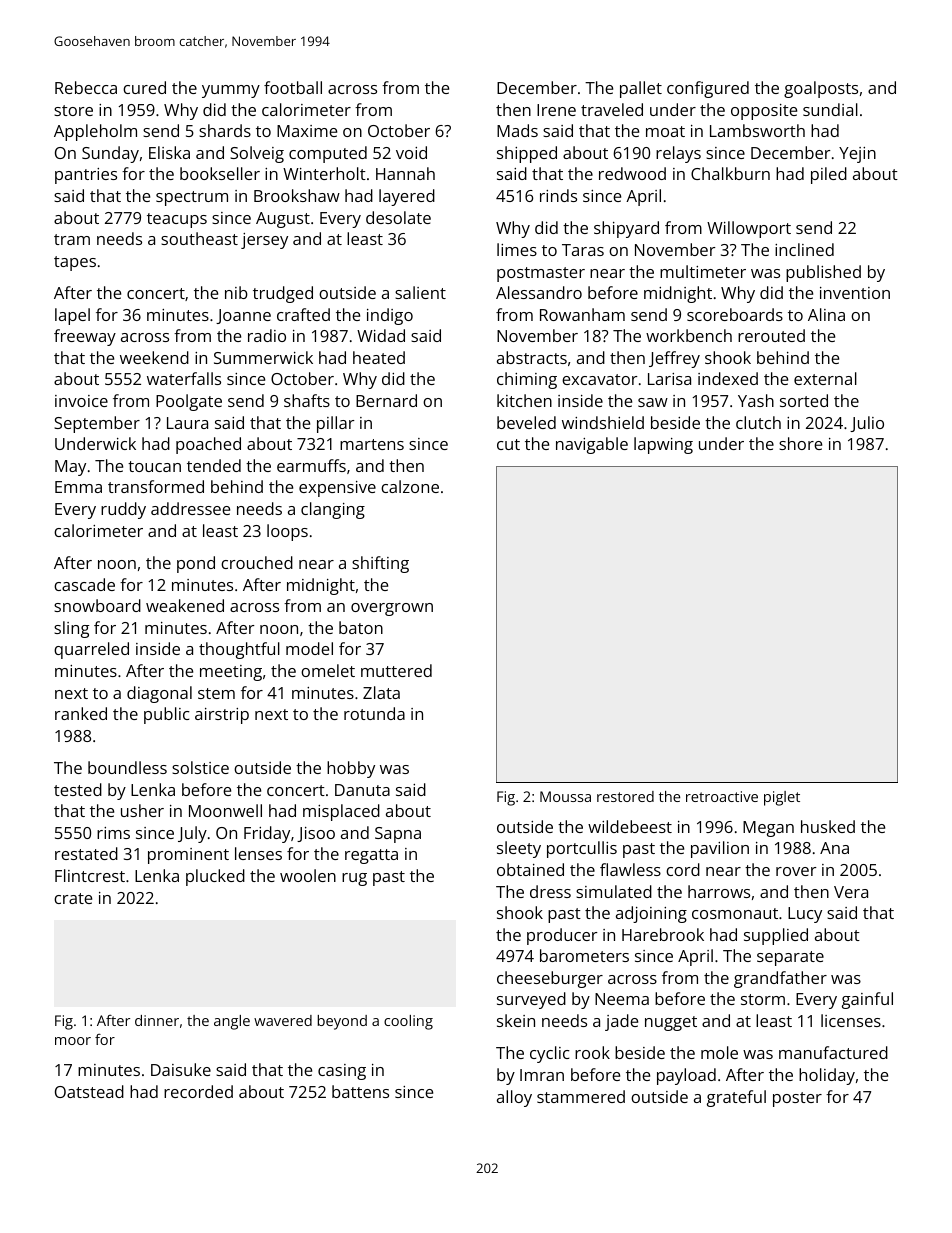  What do you see at coordinates (81, 401) in the page?
I see `invoice` at bounding box center [81, 401].
